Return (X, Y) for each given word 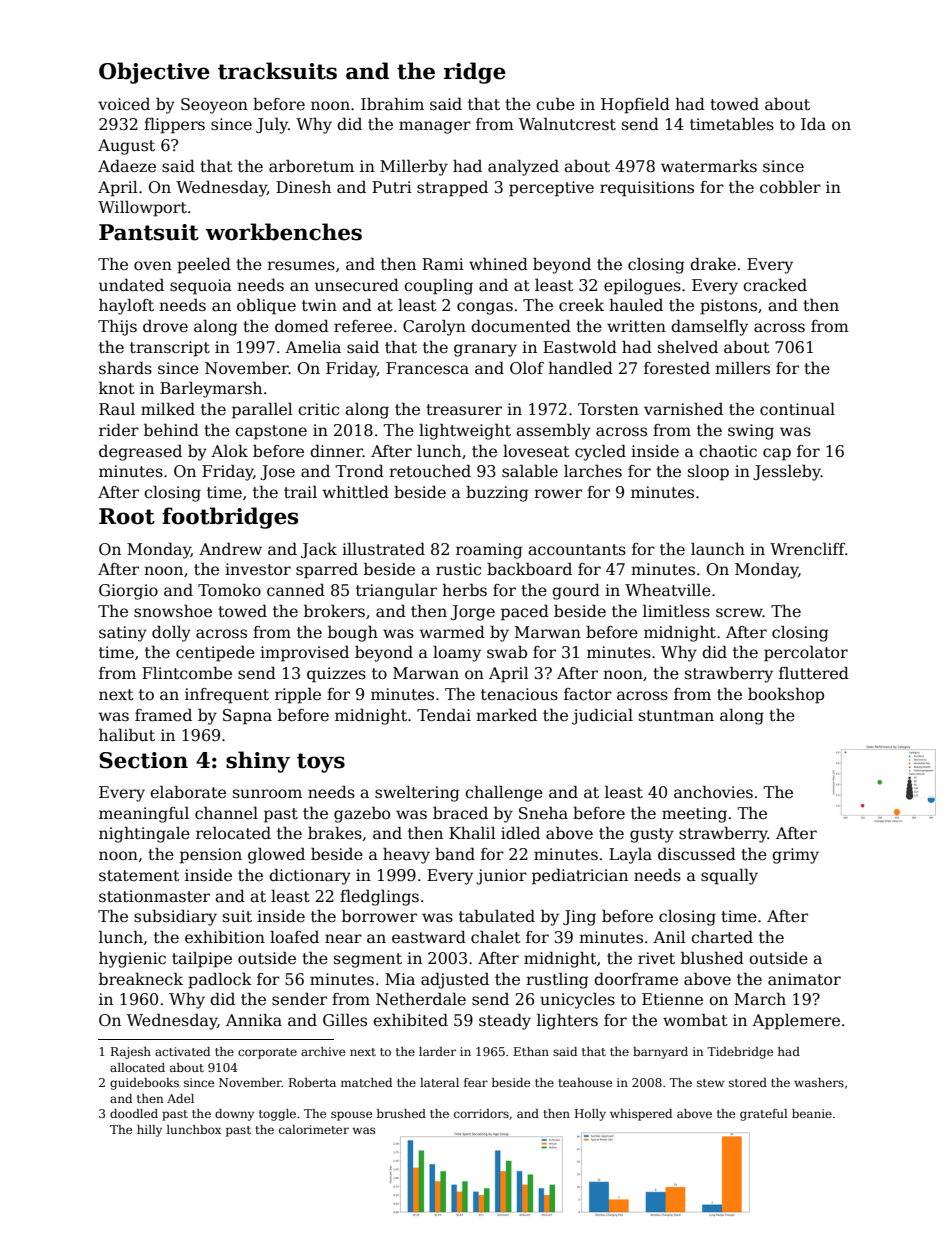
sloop (708, 473)
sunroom (267, 794)
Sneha (543, 813)
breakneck (141, 979)
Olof (527, 368)
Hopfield (635, 105)
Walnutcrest (567, 124)
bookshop (786, 695)
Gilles (345, 1020)
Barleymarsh (211, 389)
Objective (154, 73)
